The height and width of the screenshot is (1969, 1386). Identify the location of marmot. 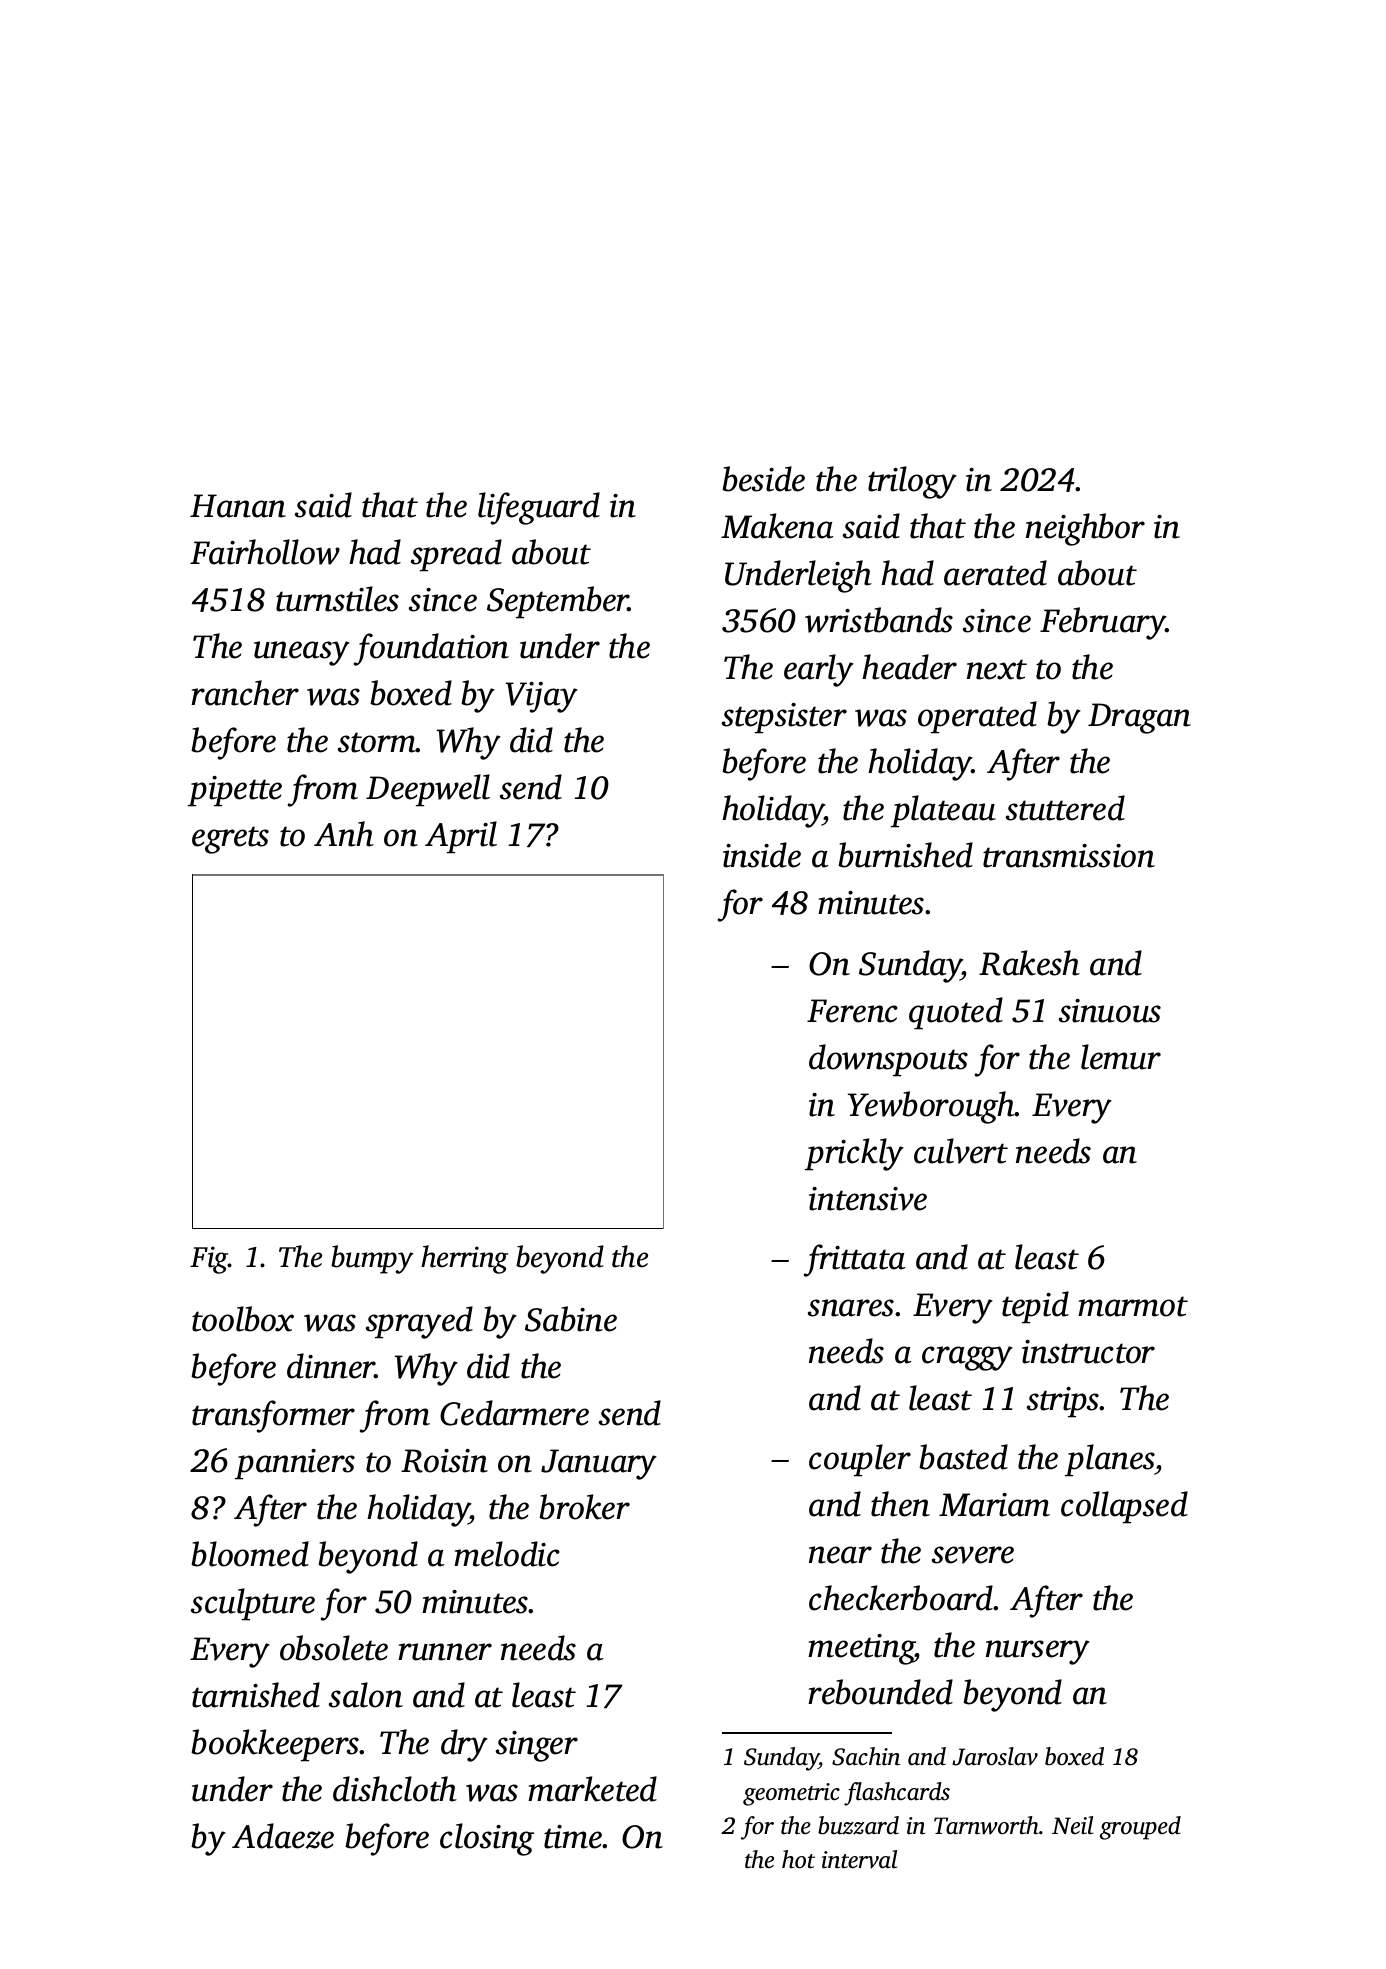
(1133, 1306).
